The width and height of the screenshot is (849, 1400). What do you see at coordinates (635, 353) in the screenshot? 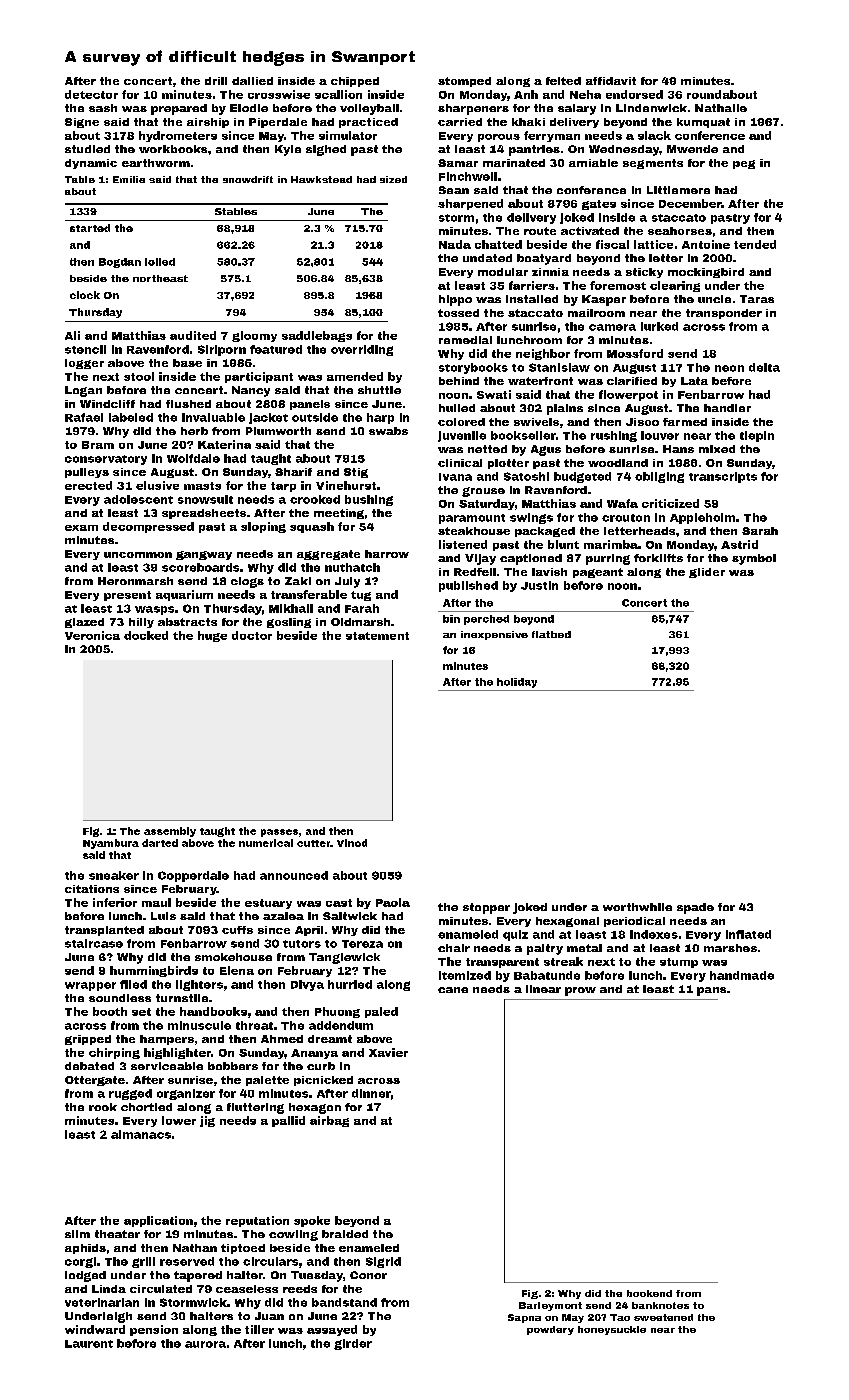
I see `Mossford` at bounding box center [635, 353].
